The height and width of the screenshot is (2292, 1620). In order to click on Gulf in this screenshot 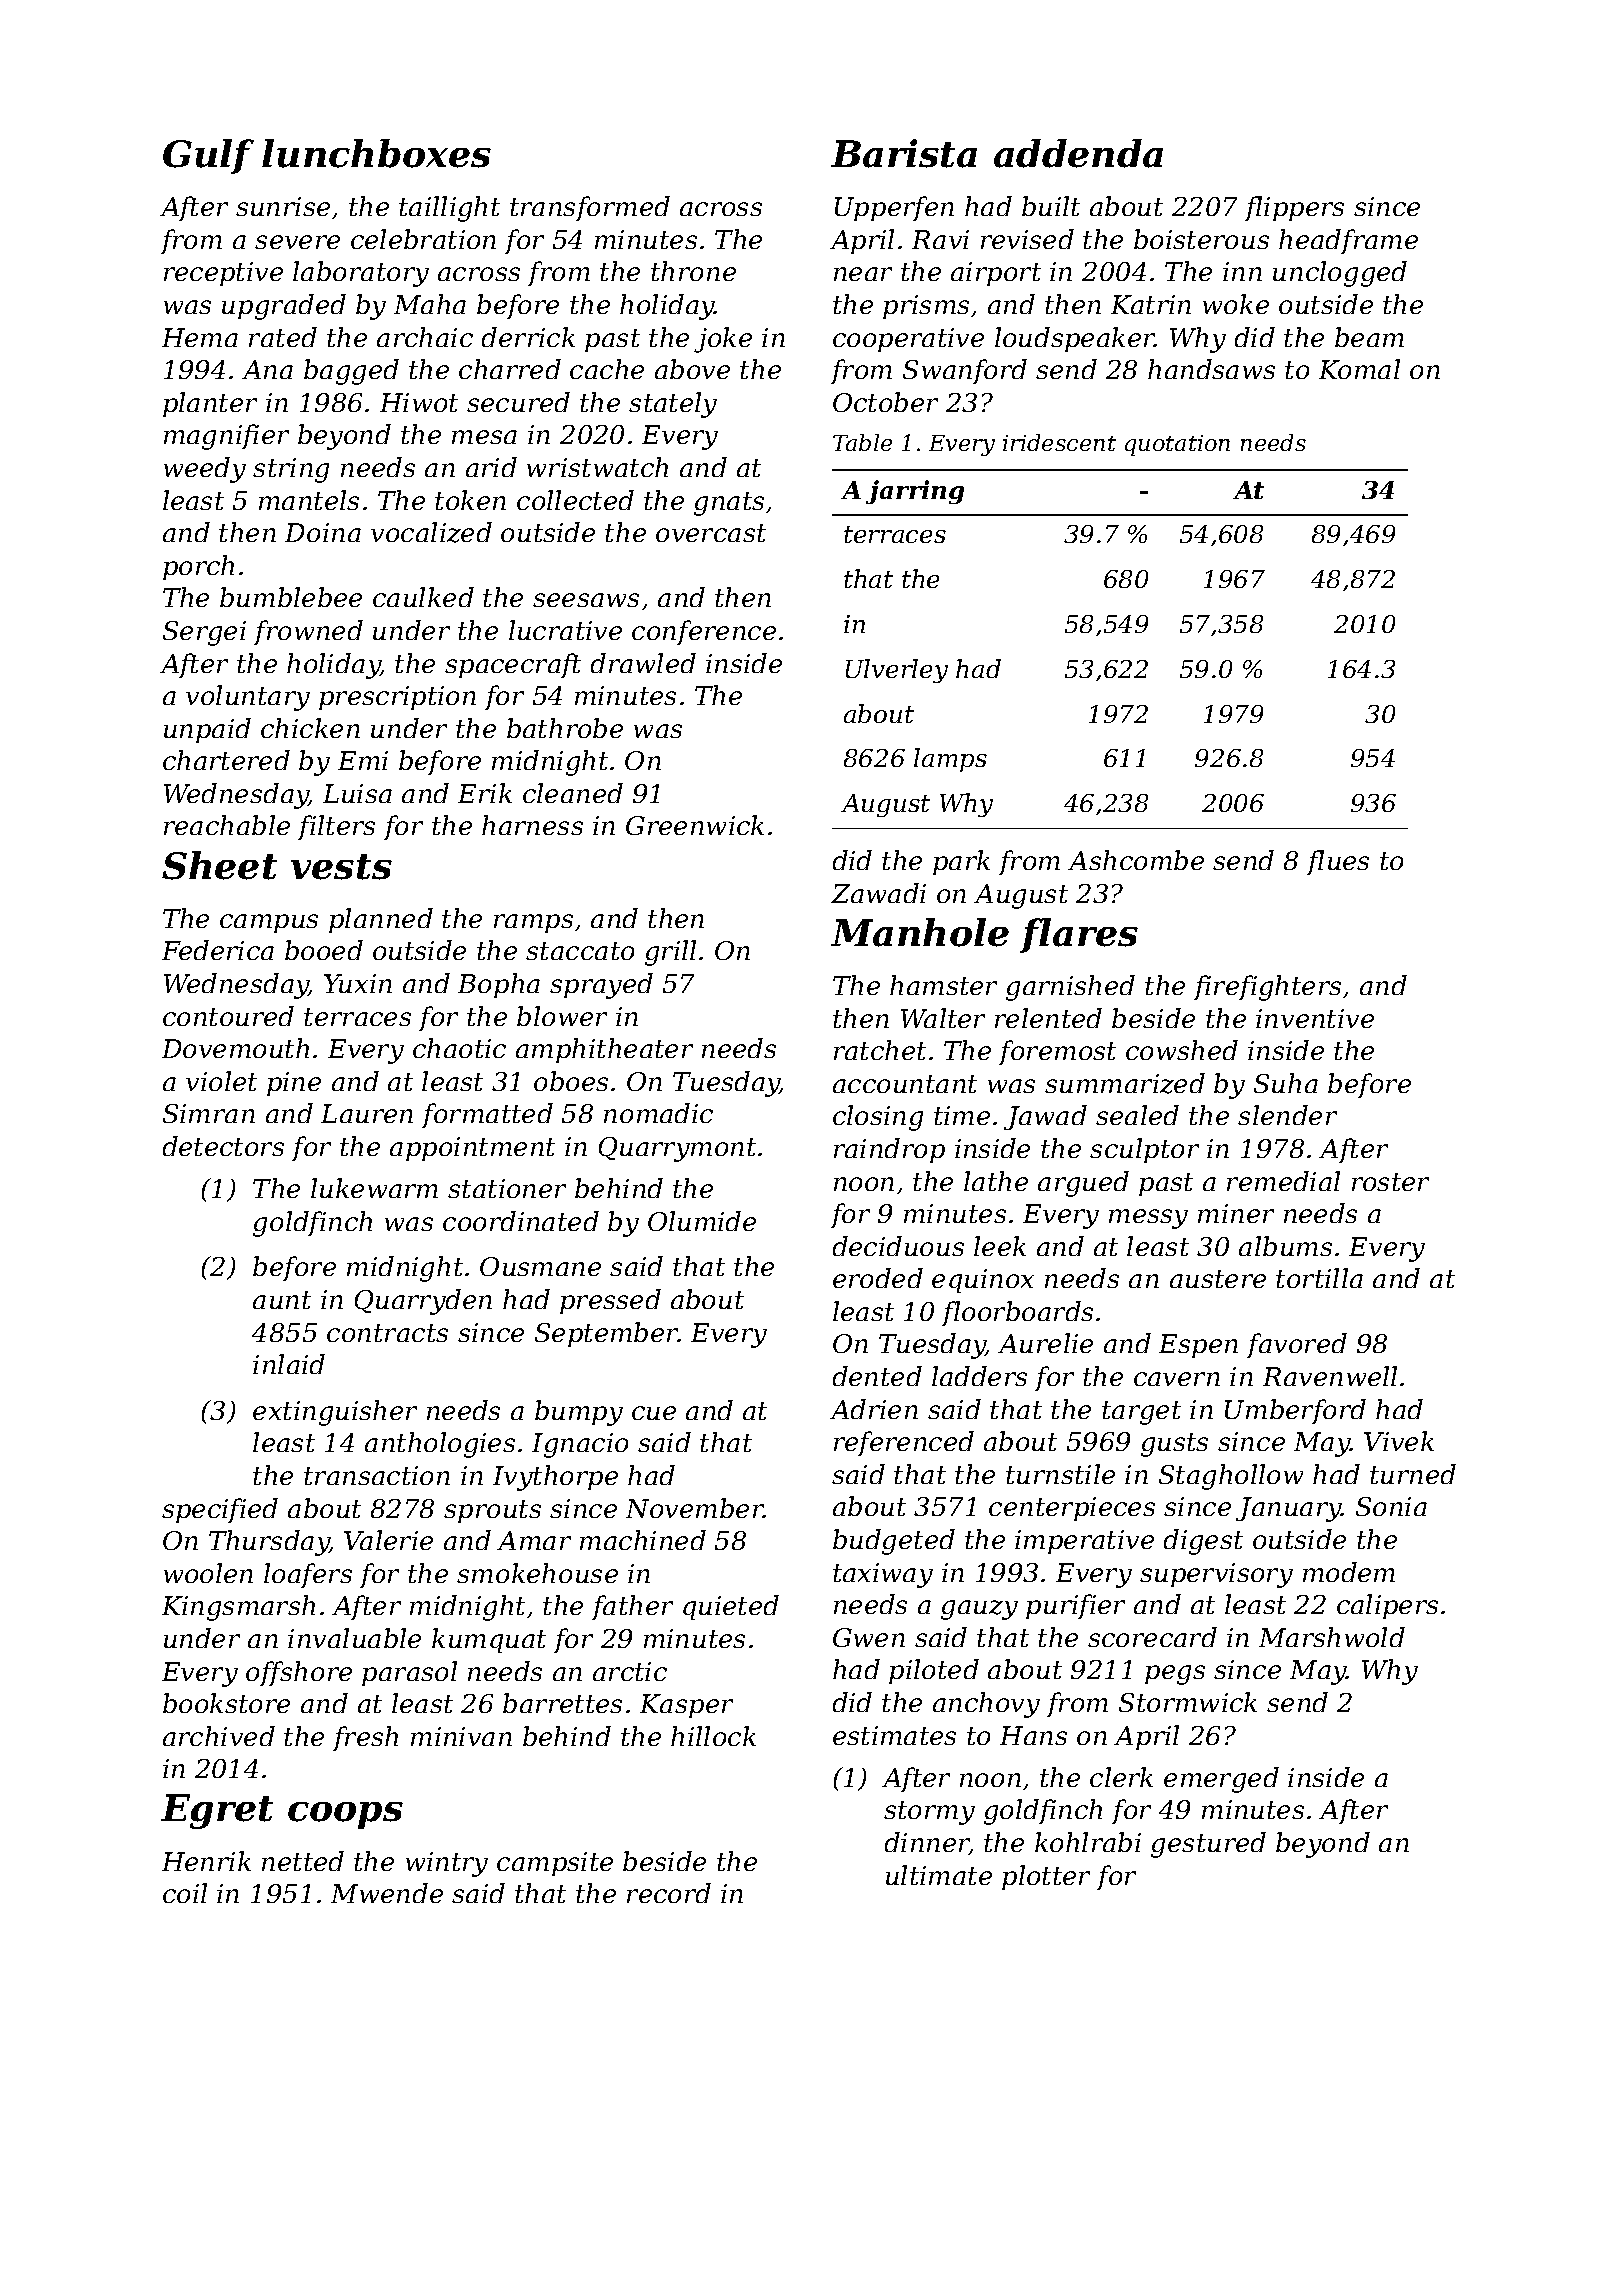, I will do `click(208, 156)`.
